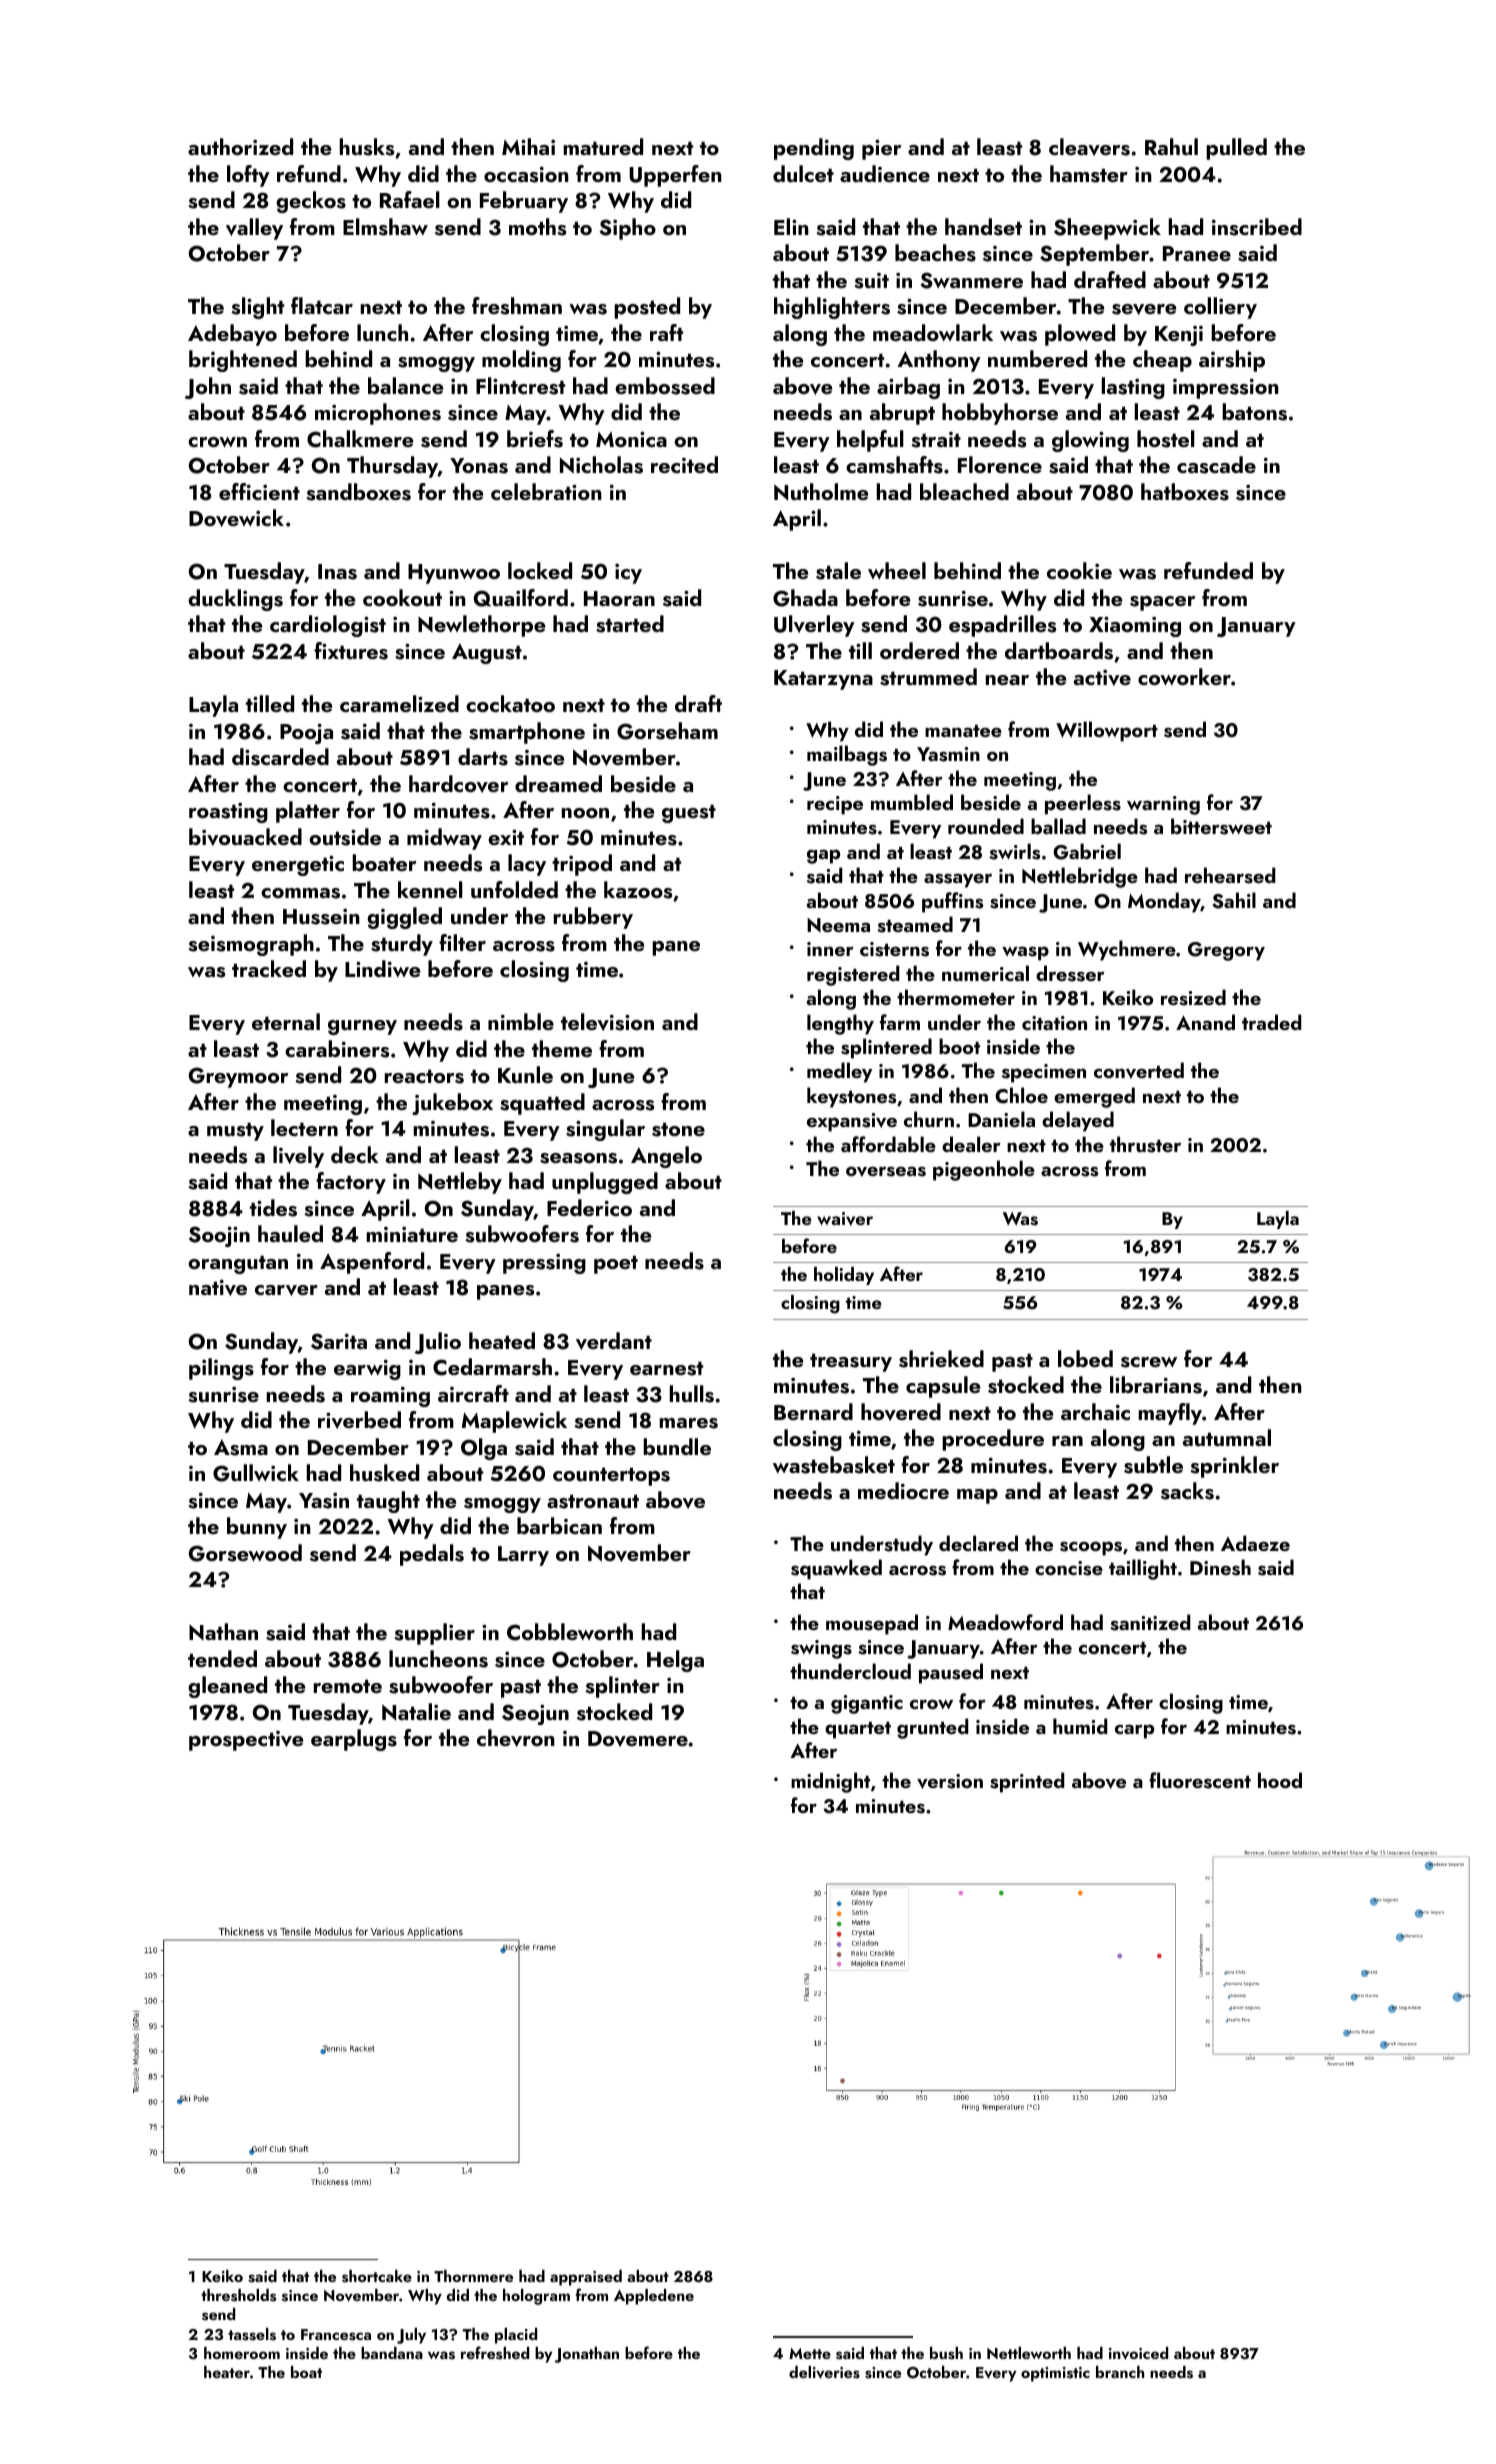  I want to click on Thornmere, so click(473, 2276).
